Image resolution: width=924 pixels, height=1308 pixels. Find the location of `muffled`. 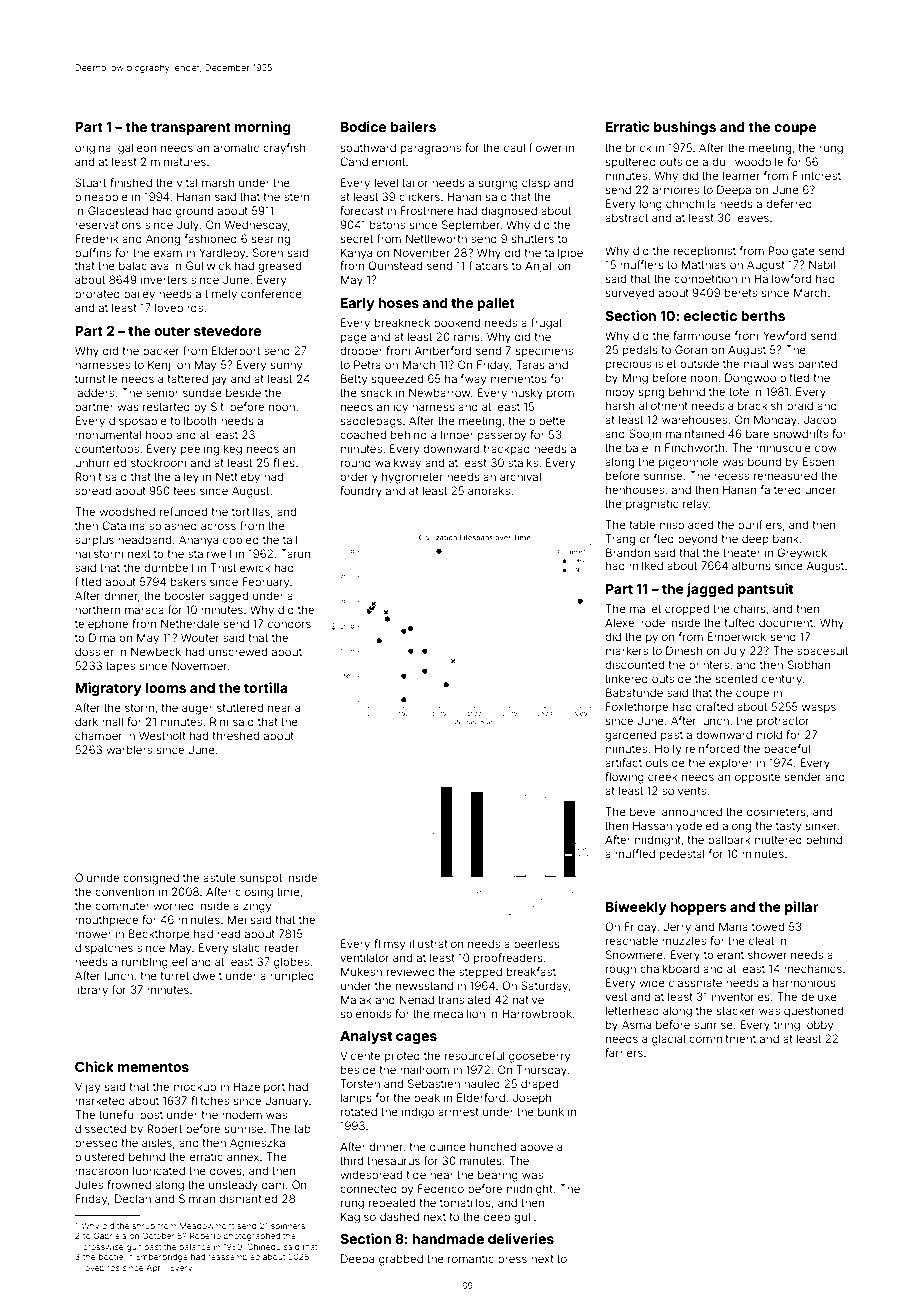

muffled is located at coordinates (635, 853).
